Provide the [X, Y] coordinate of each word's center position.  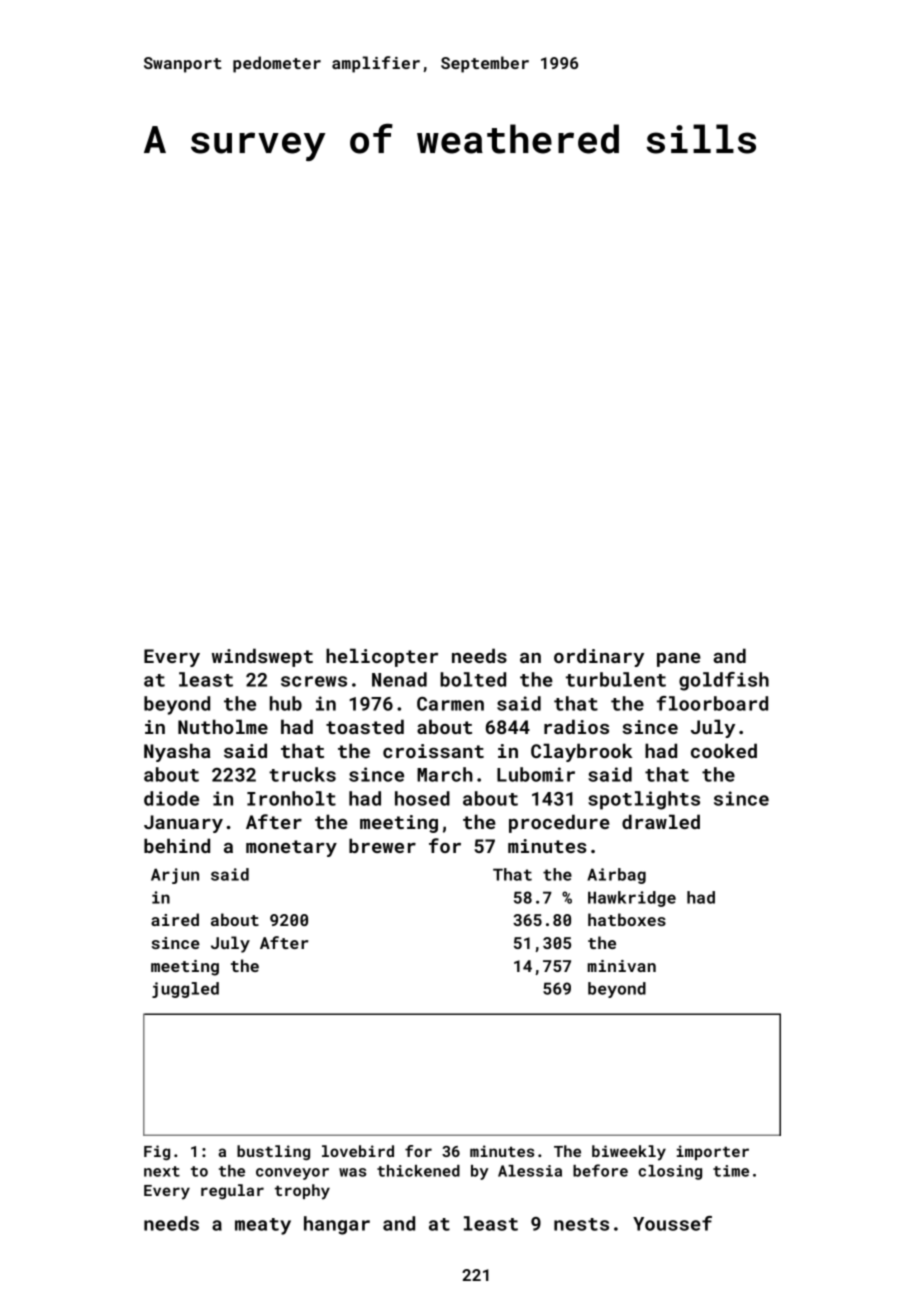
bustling [273, 1152]
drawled [661, 821]
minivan [621, 966]
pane [679, 660]
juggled [185, 990]
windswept [262, 657]
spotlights [644, 800]
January [183, 824]
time [731, 1171]
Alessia [530, 1171]
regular [232, 1191]
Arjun [175, 876]
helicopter [382, 657]
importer [713, 1152]
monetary [291, 848]
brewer [382, 845]
